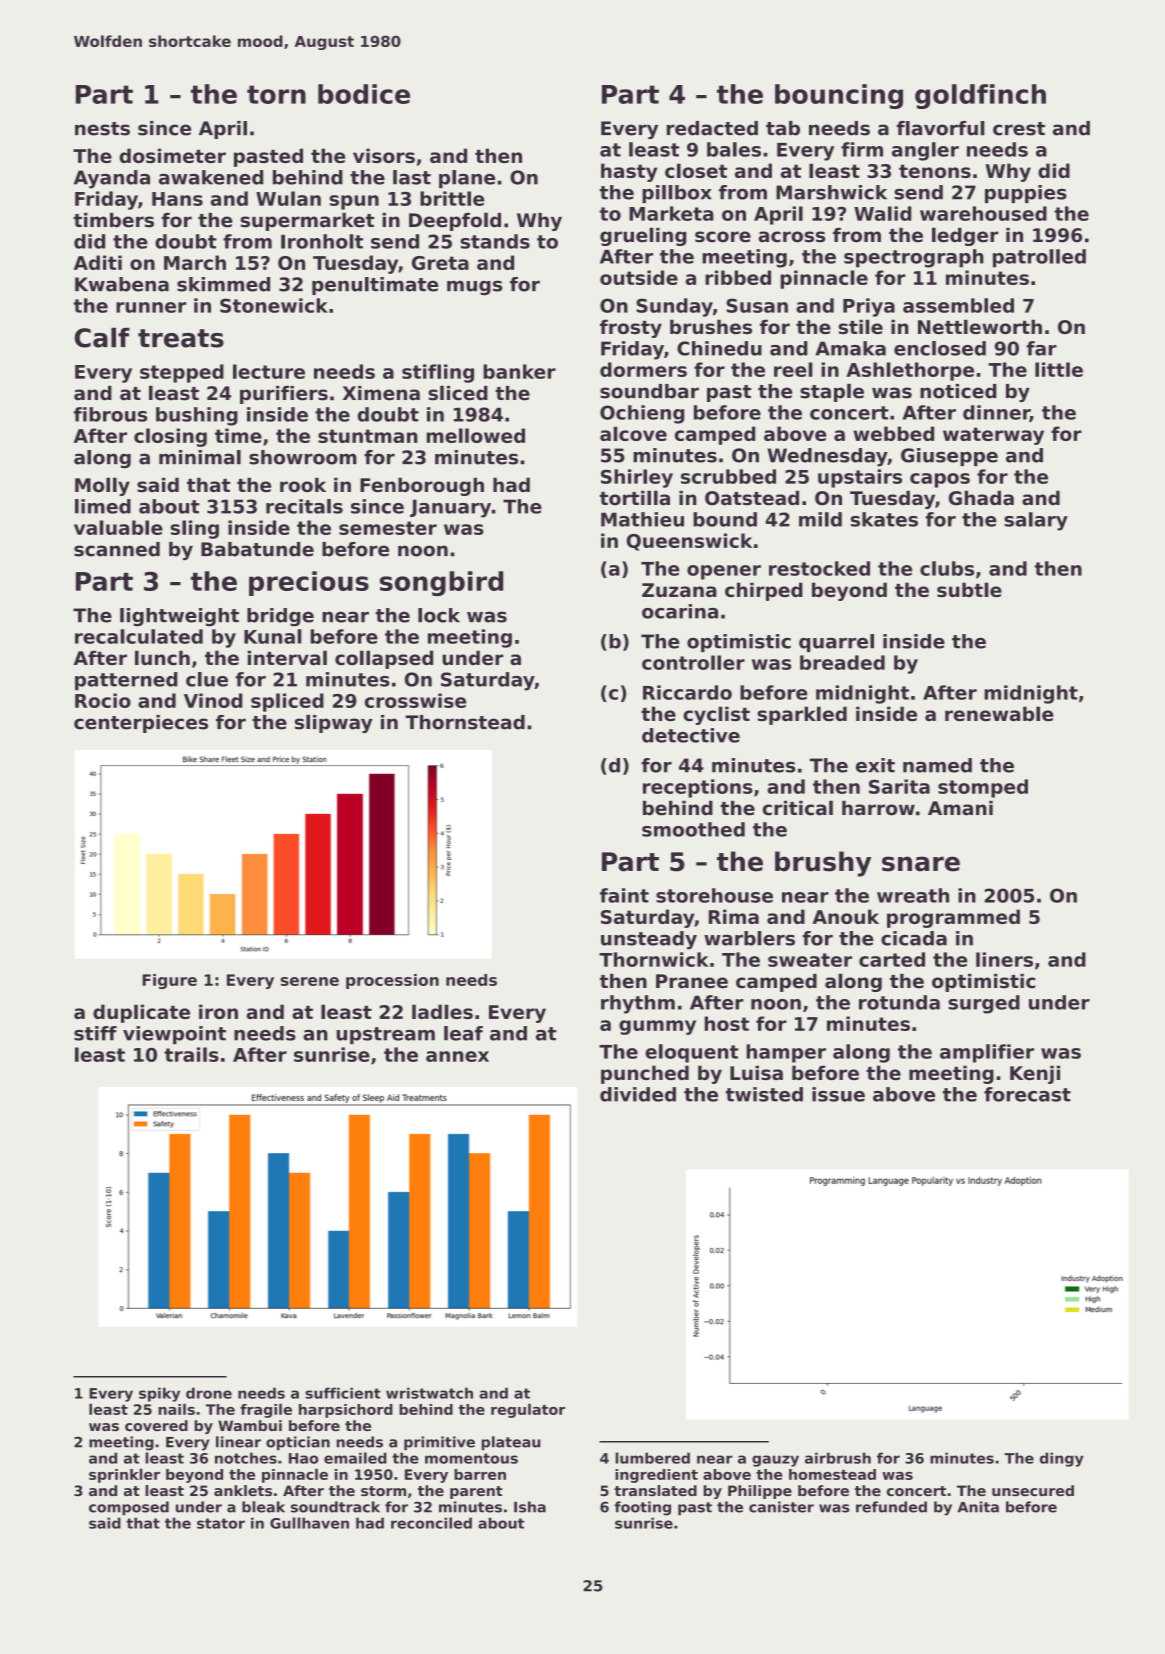  Describe the element at coordinates (519, 371) in the screenshot. I see `banker` at that location.
